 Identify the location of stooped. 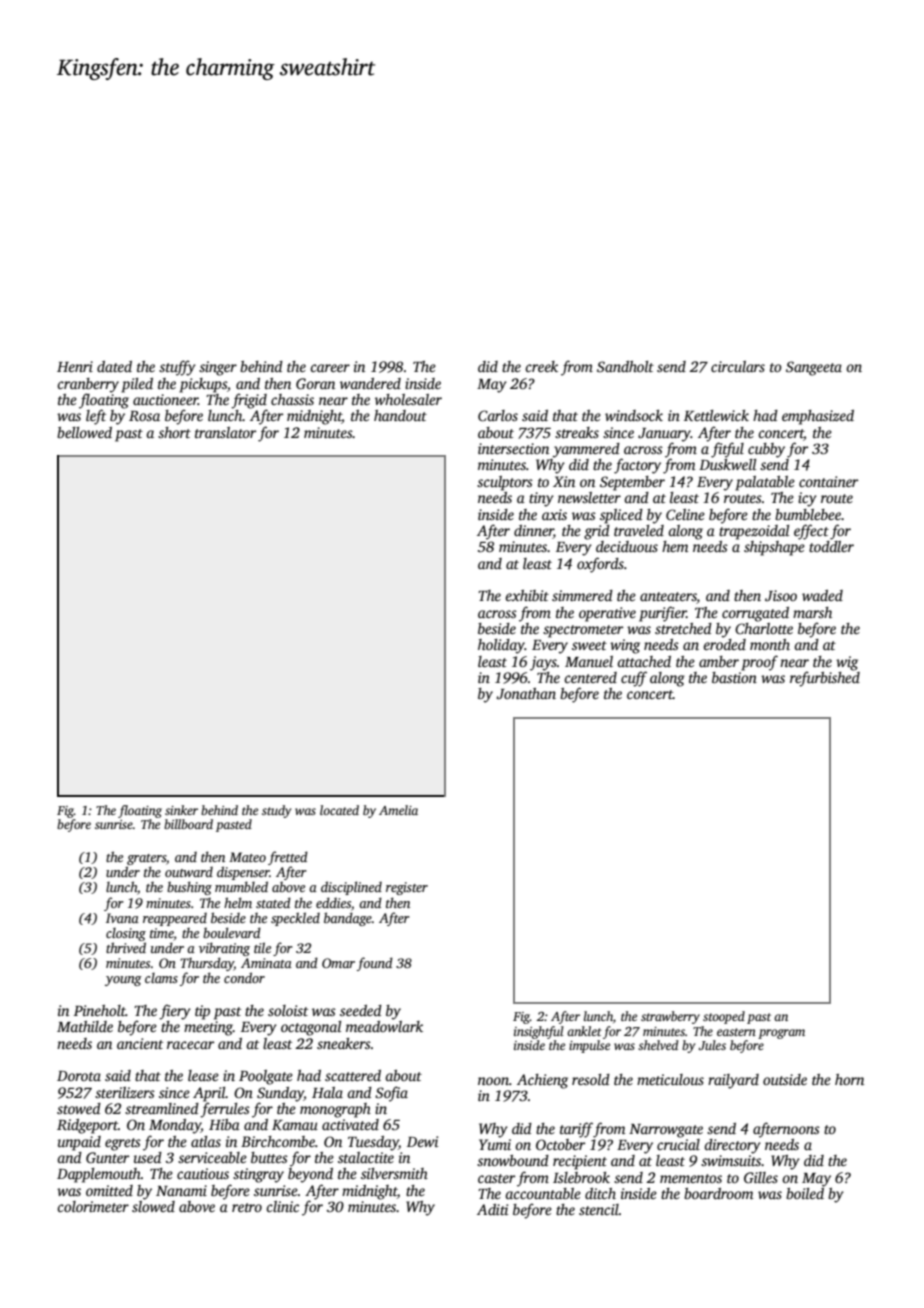
(724, 1017).
